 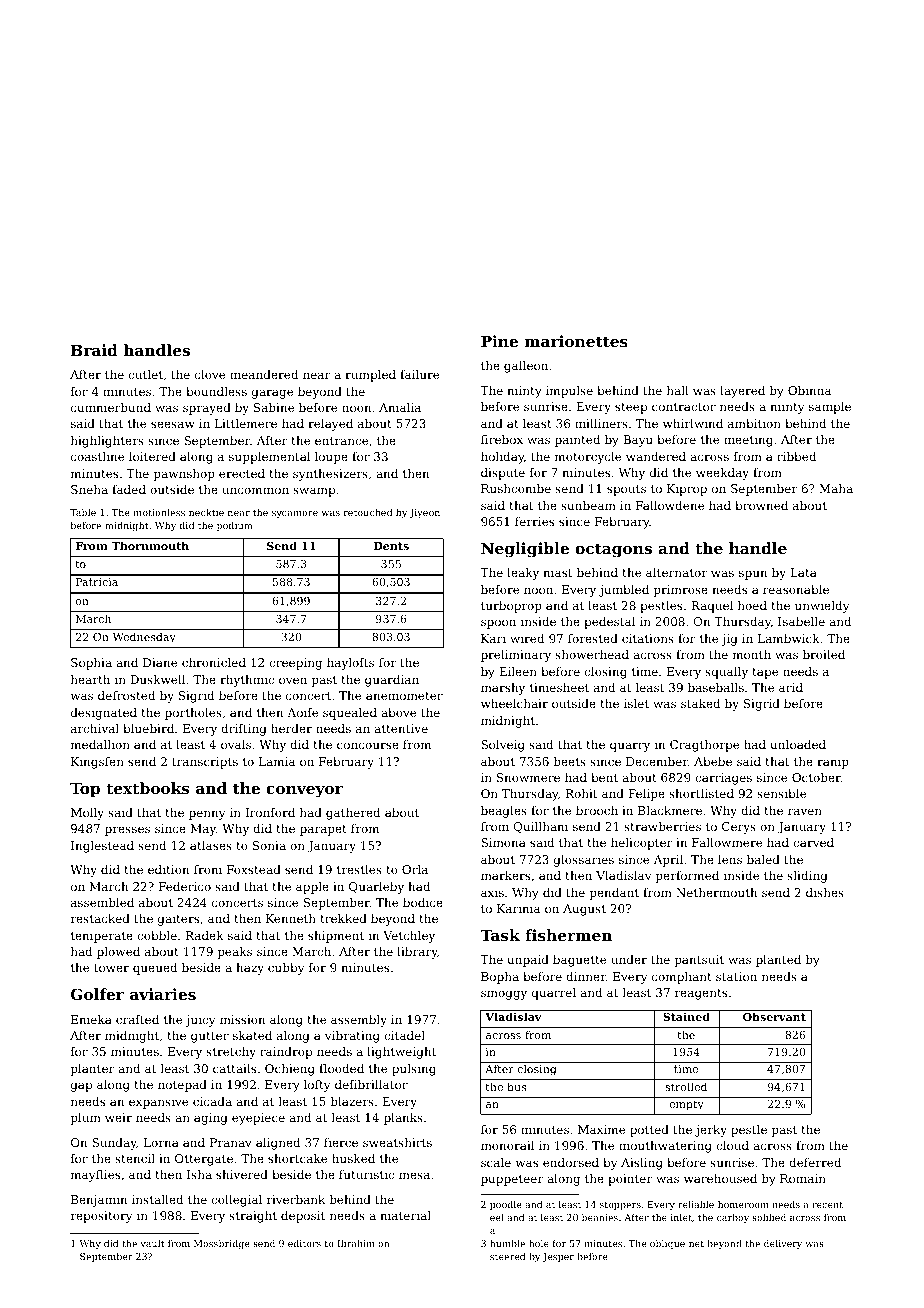 I want to click on vault, so click(x=152, y=1243).
